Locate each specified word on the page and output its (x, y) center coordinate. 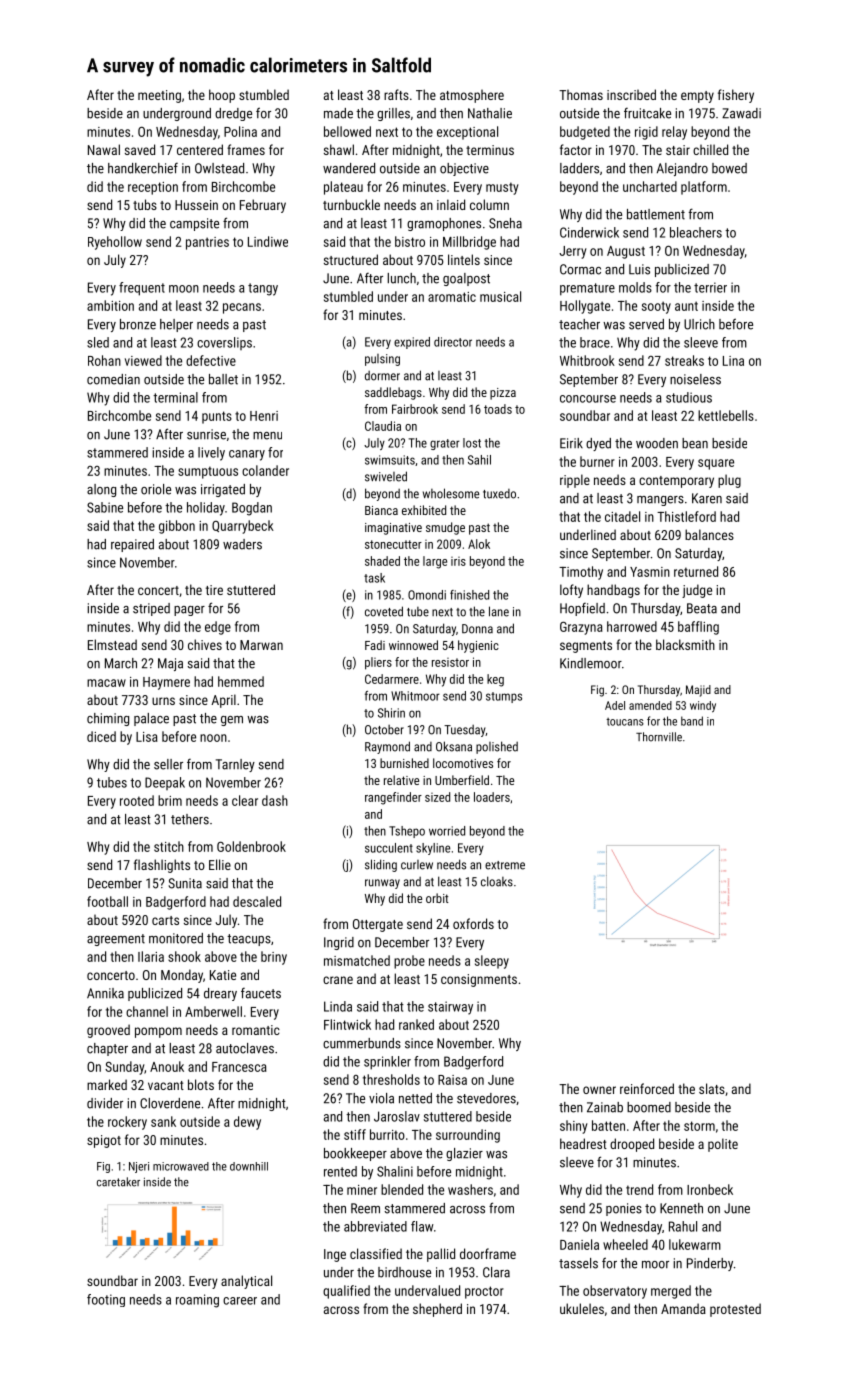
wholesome (451, 493)
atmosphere (472, 96)
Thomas (581, 94)
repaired (132, 545)
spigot (104, 1141)
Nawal (104, 149)
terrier (710, 287)
